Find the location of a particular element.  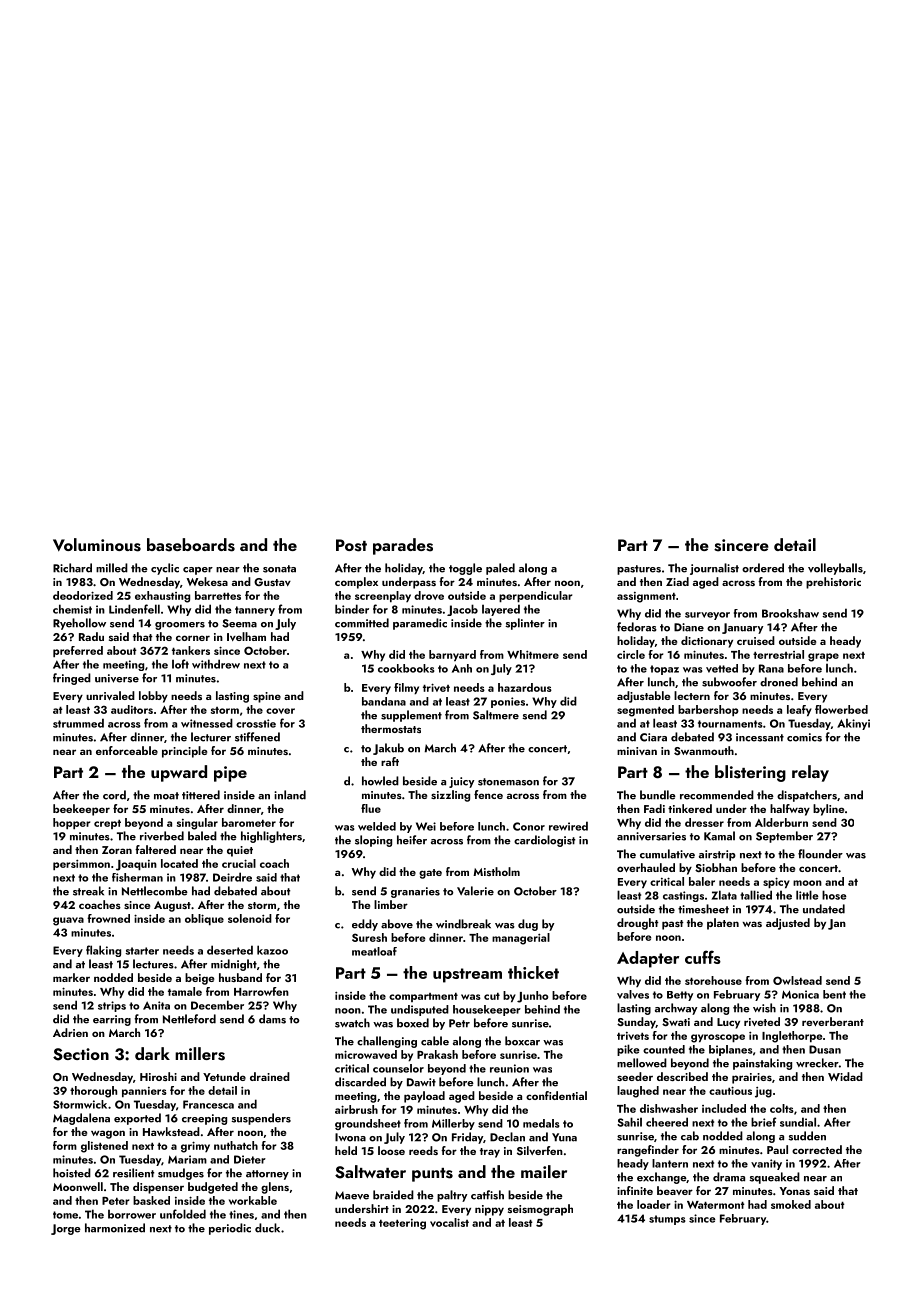

perpendicular is located at coordinates (536, 596).
